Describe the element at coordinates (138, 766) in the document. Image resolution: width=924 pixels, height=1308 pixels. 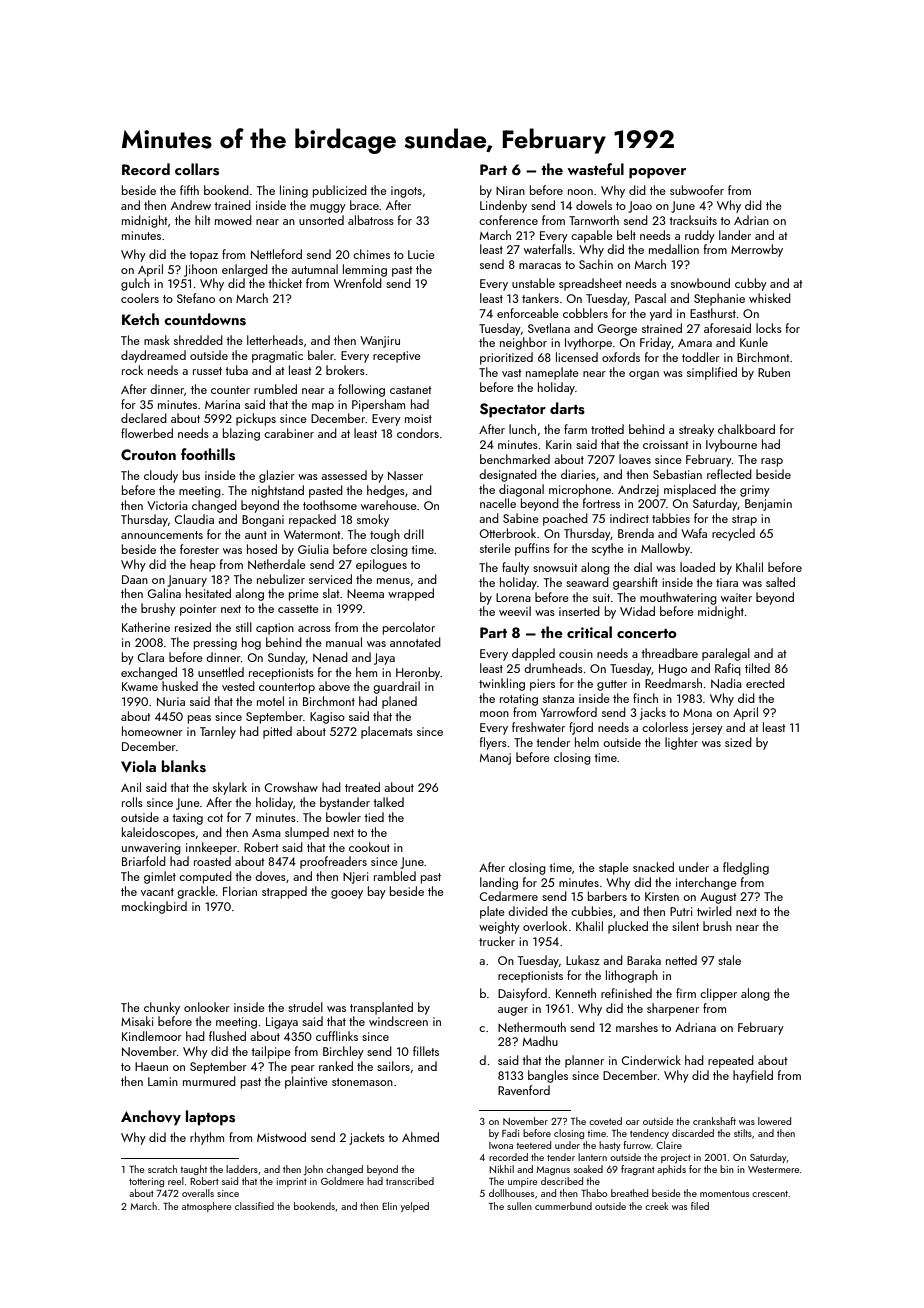
I see `Viola` at that location.
